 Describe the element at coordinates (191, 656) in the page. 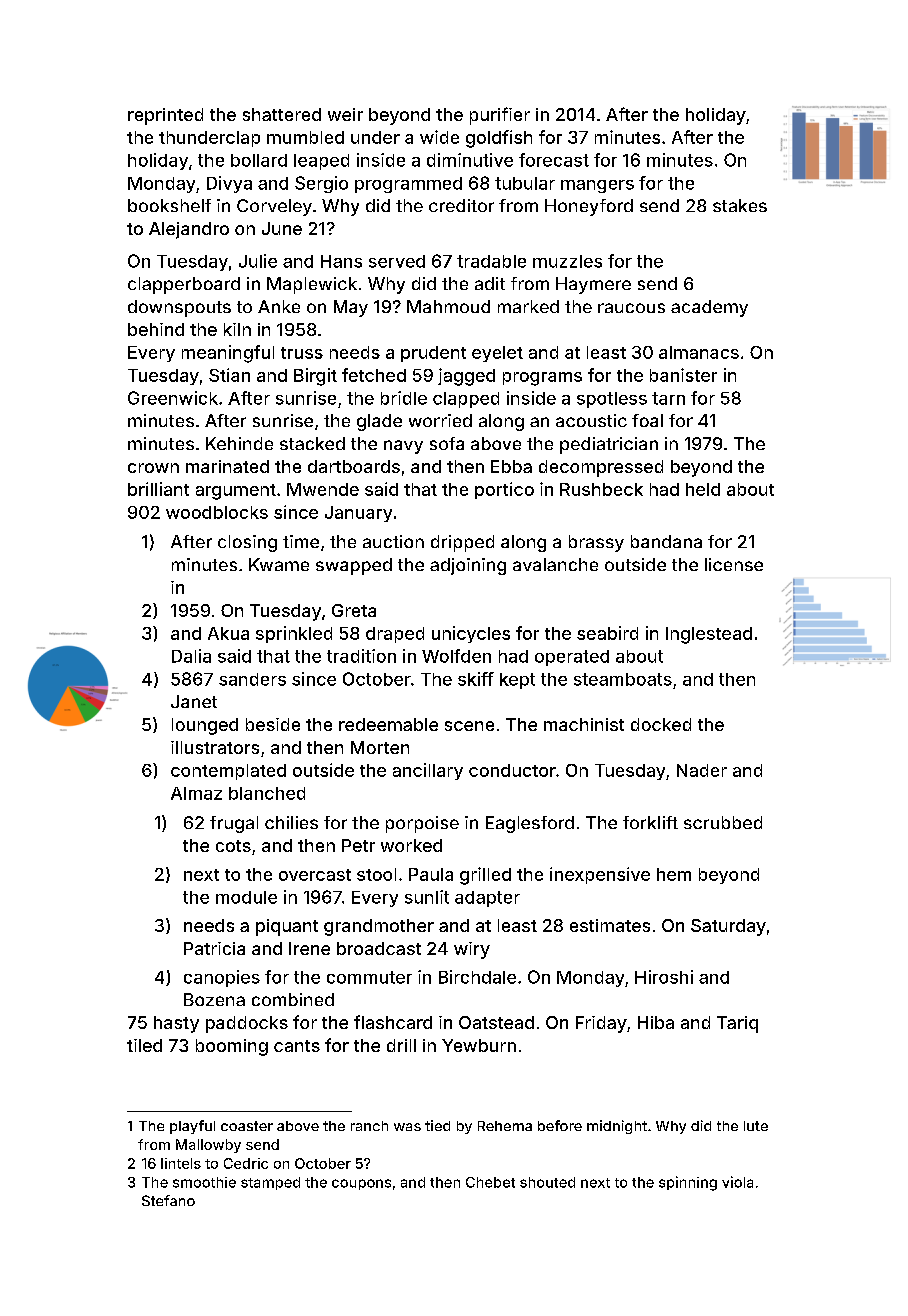

I see `Dalia` at that location.
